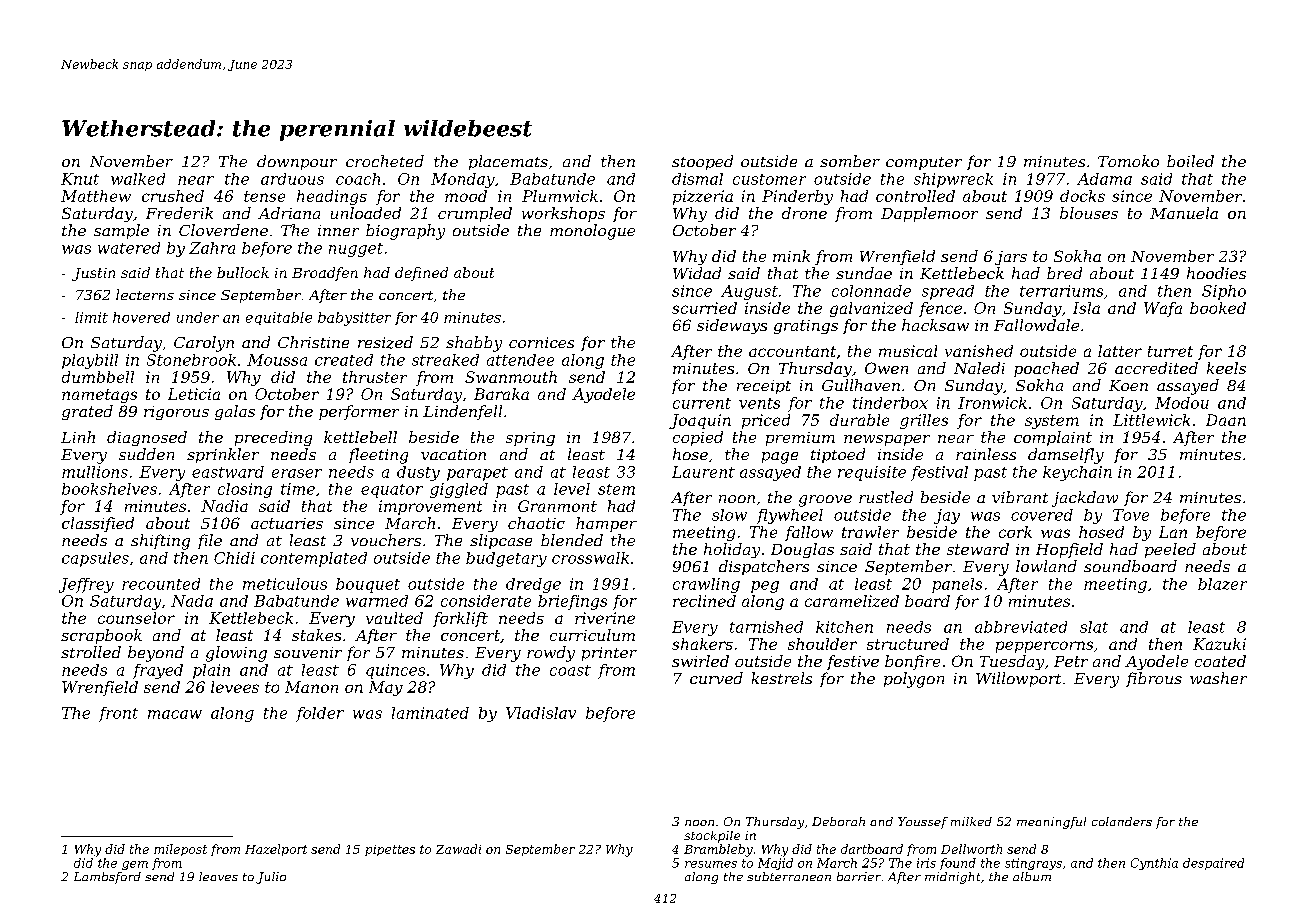 The height and width of the page is (924, 1308). What do you see at coordinates (915, 196) in the page?
I see `controlled` at bounding box center [915, 196].
